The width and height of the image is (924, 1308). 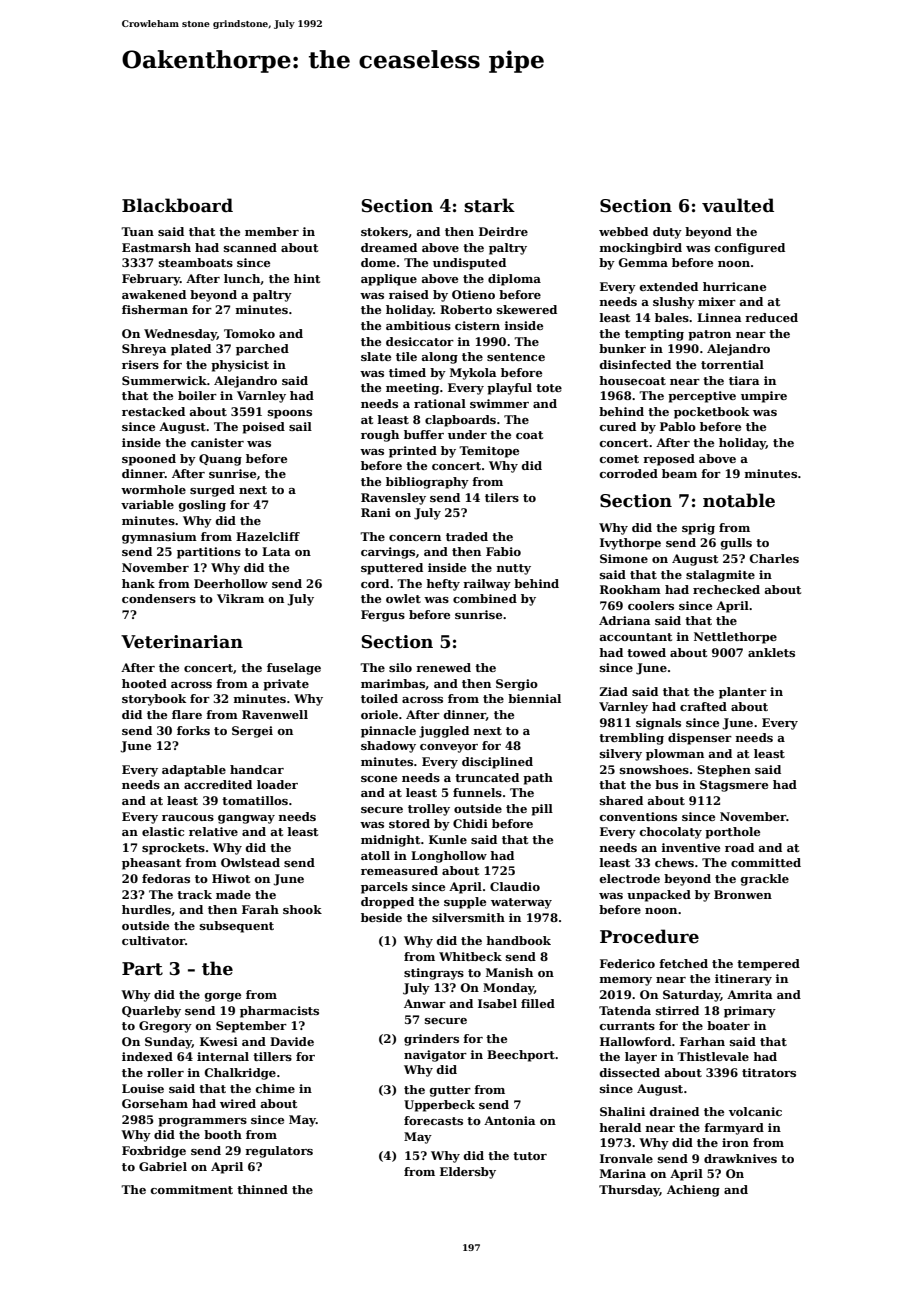 What do you see at coordinates (514, 280) in the image?
I see `diploma` at bounding box center [514, 280].
